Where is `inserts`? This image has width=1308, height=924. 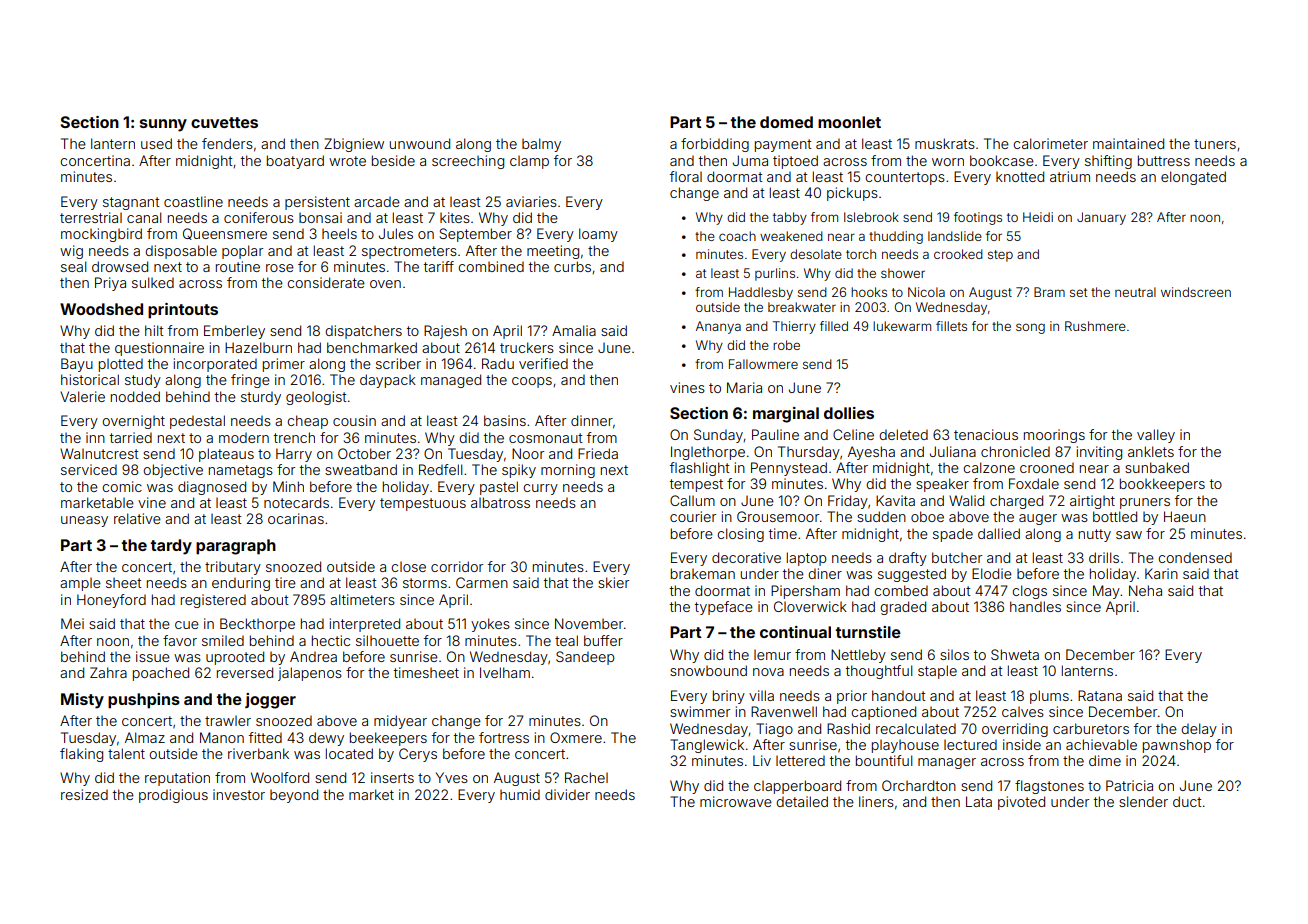 inserts is located at coordinates (392, 777).
